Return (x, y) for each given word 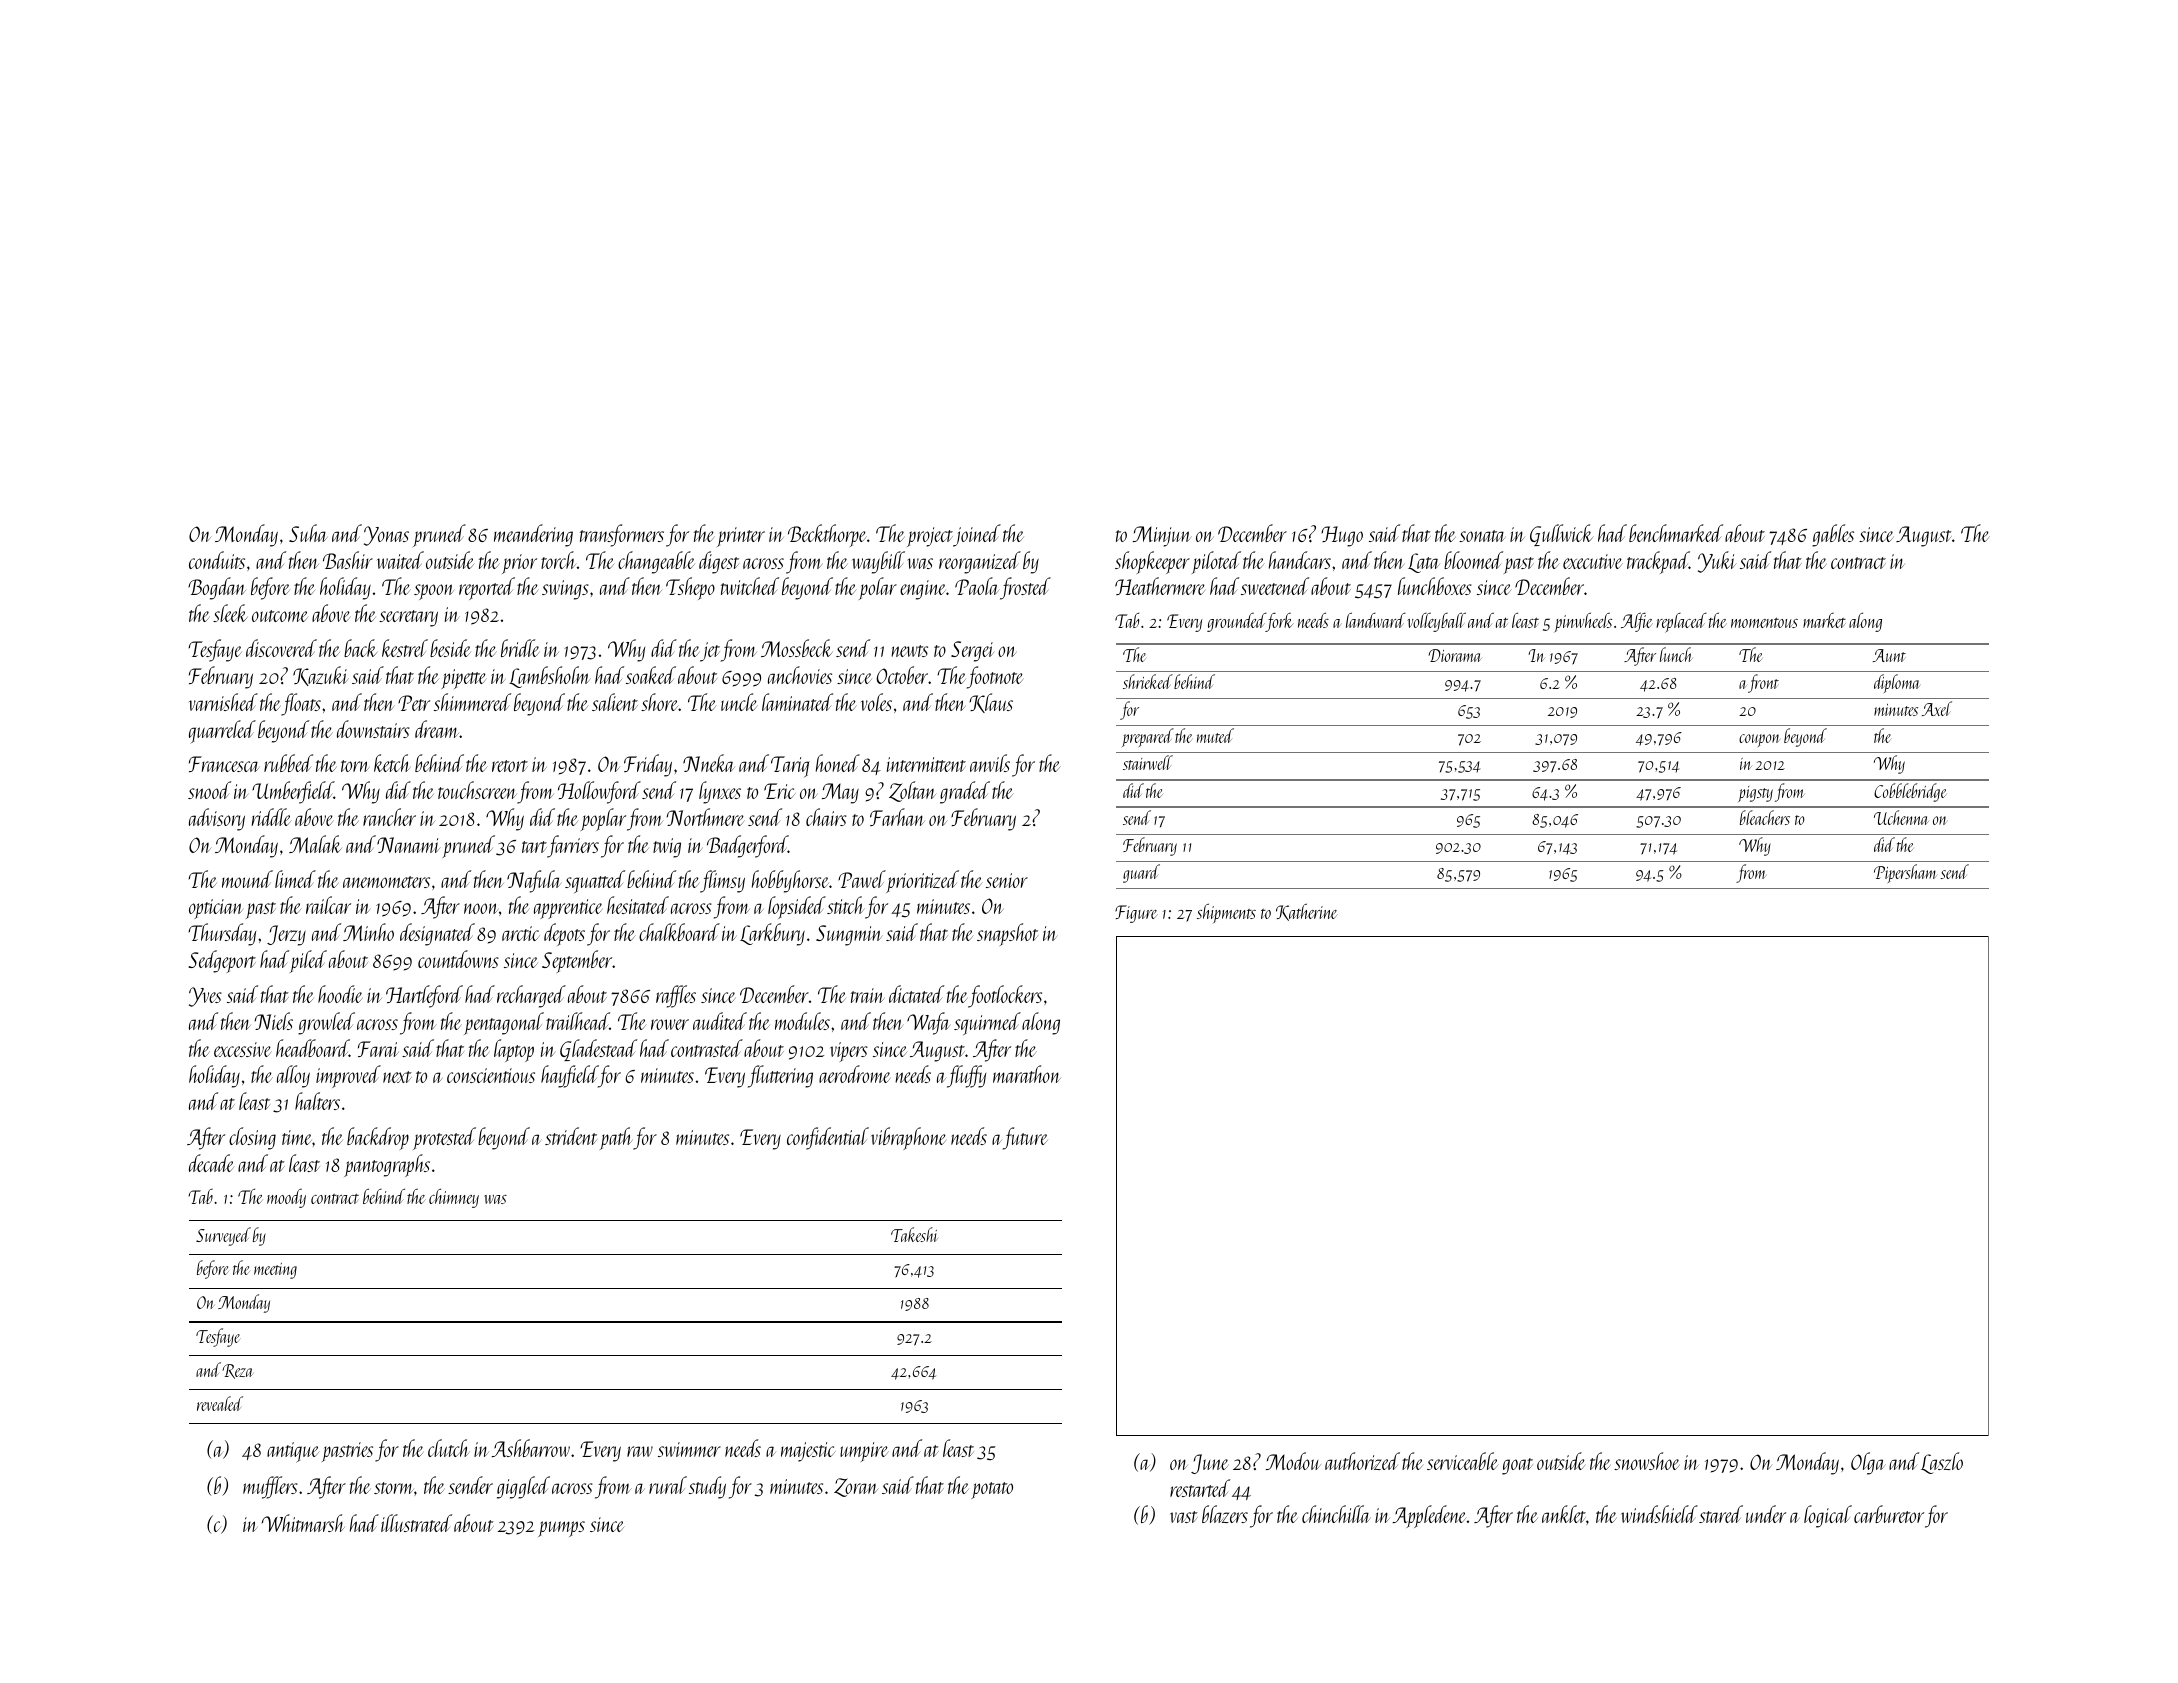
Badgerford (747, 846)
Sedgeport (222, 961)
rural (668, 1485)
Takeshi (914, 1234)
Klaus (991, 703)
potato (992, 1490)
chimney (454, 1198)
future (1025, 1138)
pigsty (1755, 794)
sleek (230, 613)
